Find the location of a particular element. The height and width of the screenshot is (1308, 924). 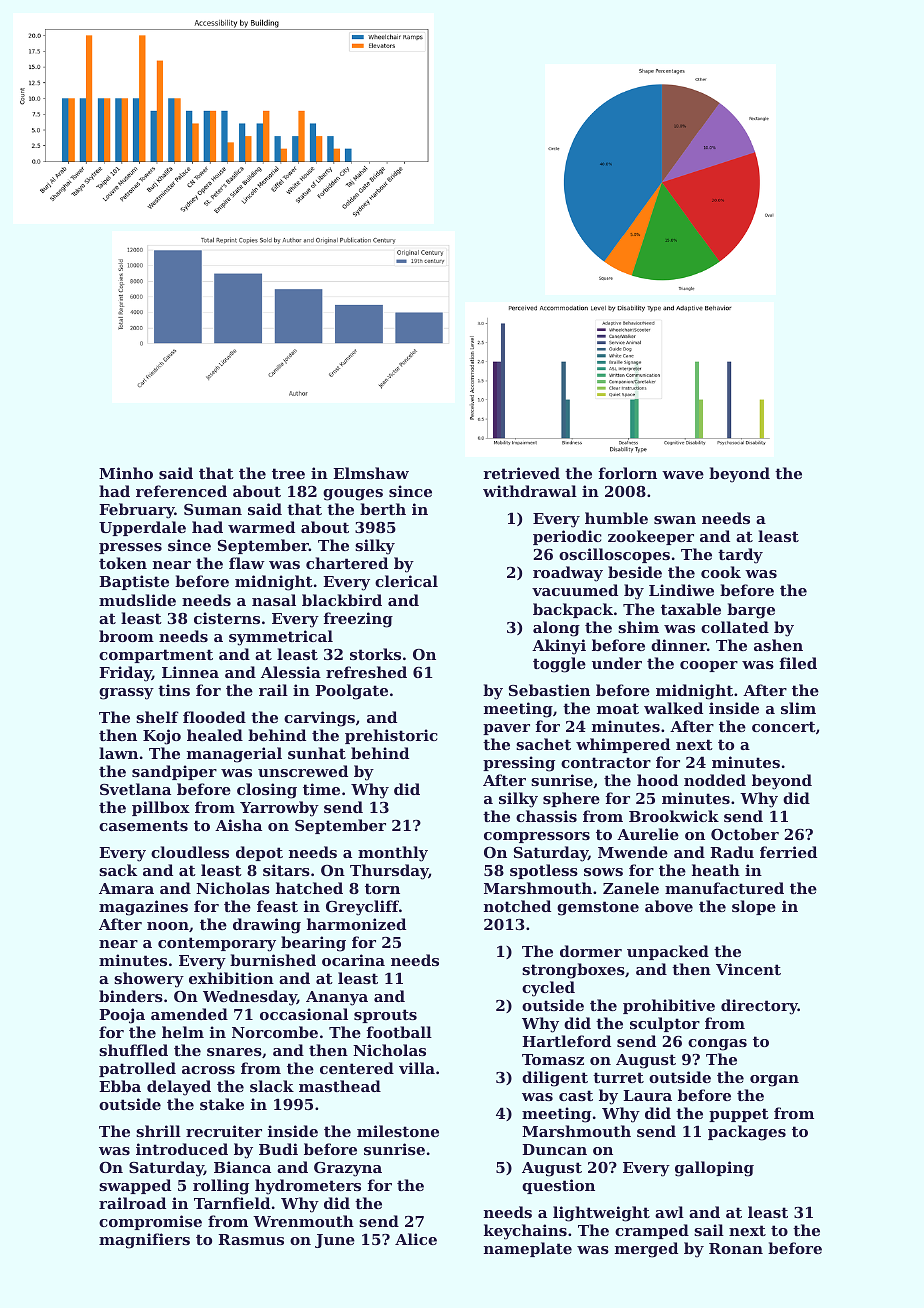

Minho is located at coordinates (126, 473).
